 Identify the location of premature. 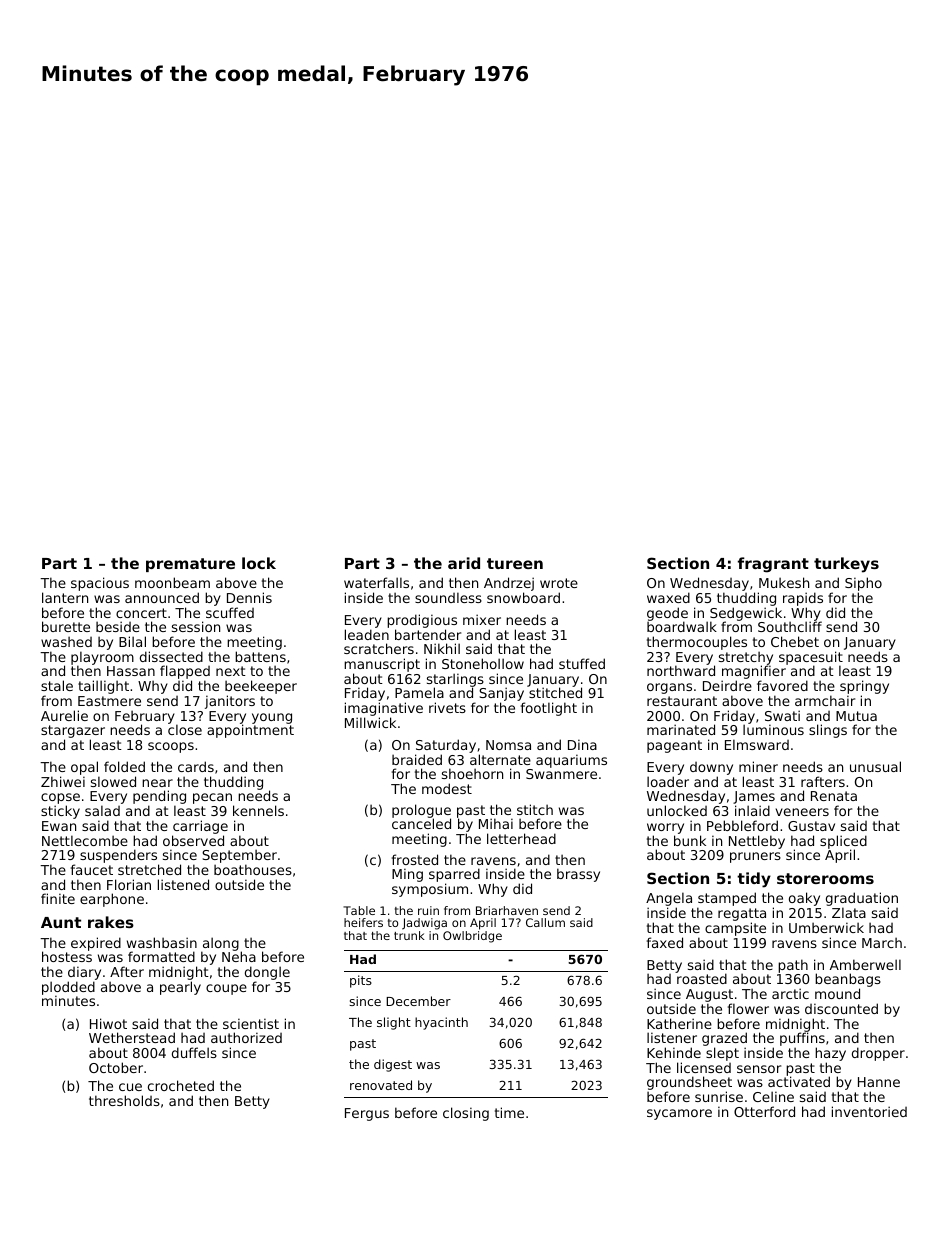
(190, 565).
